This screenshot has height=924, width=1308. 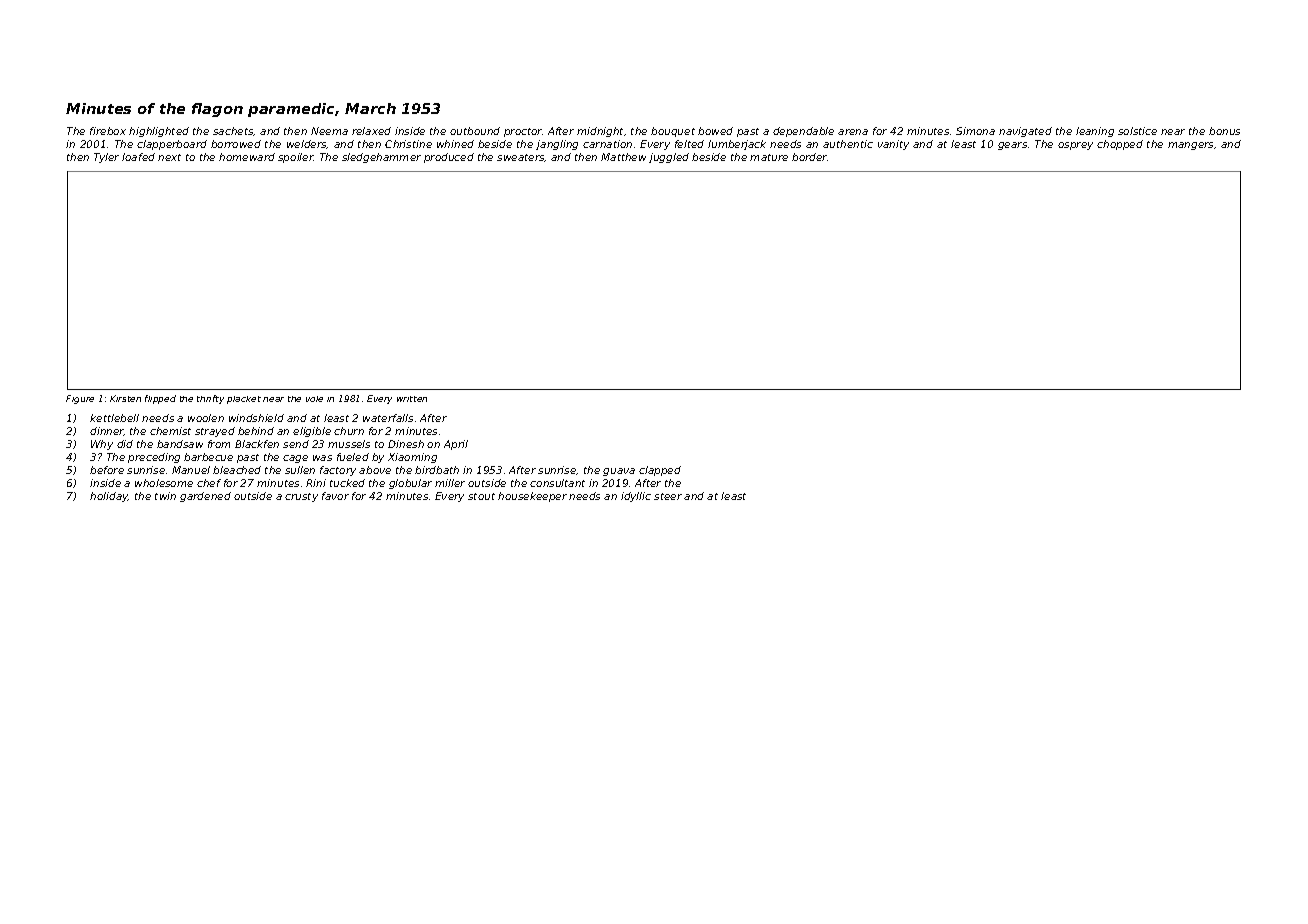 I want to click on written, so click(x=412, y=399).
